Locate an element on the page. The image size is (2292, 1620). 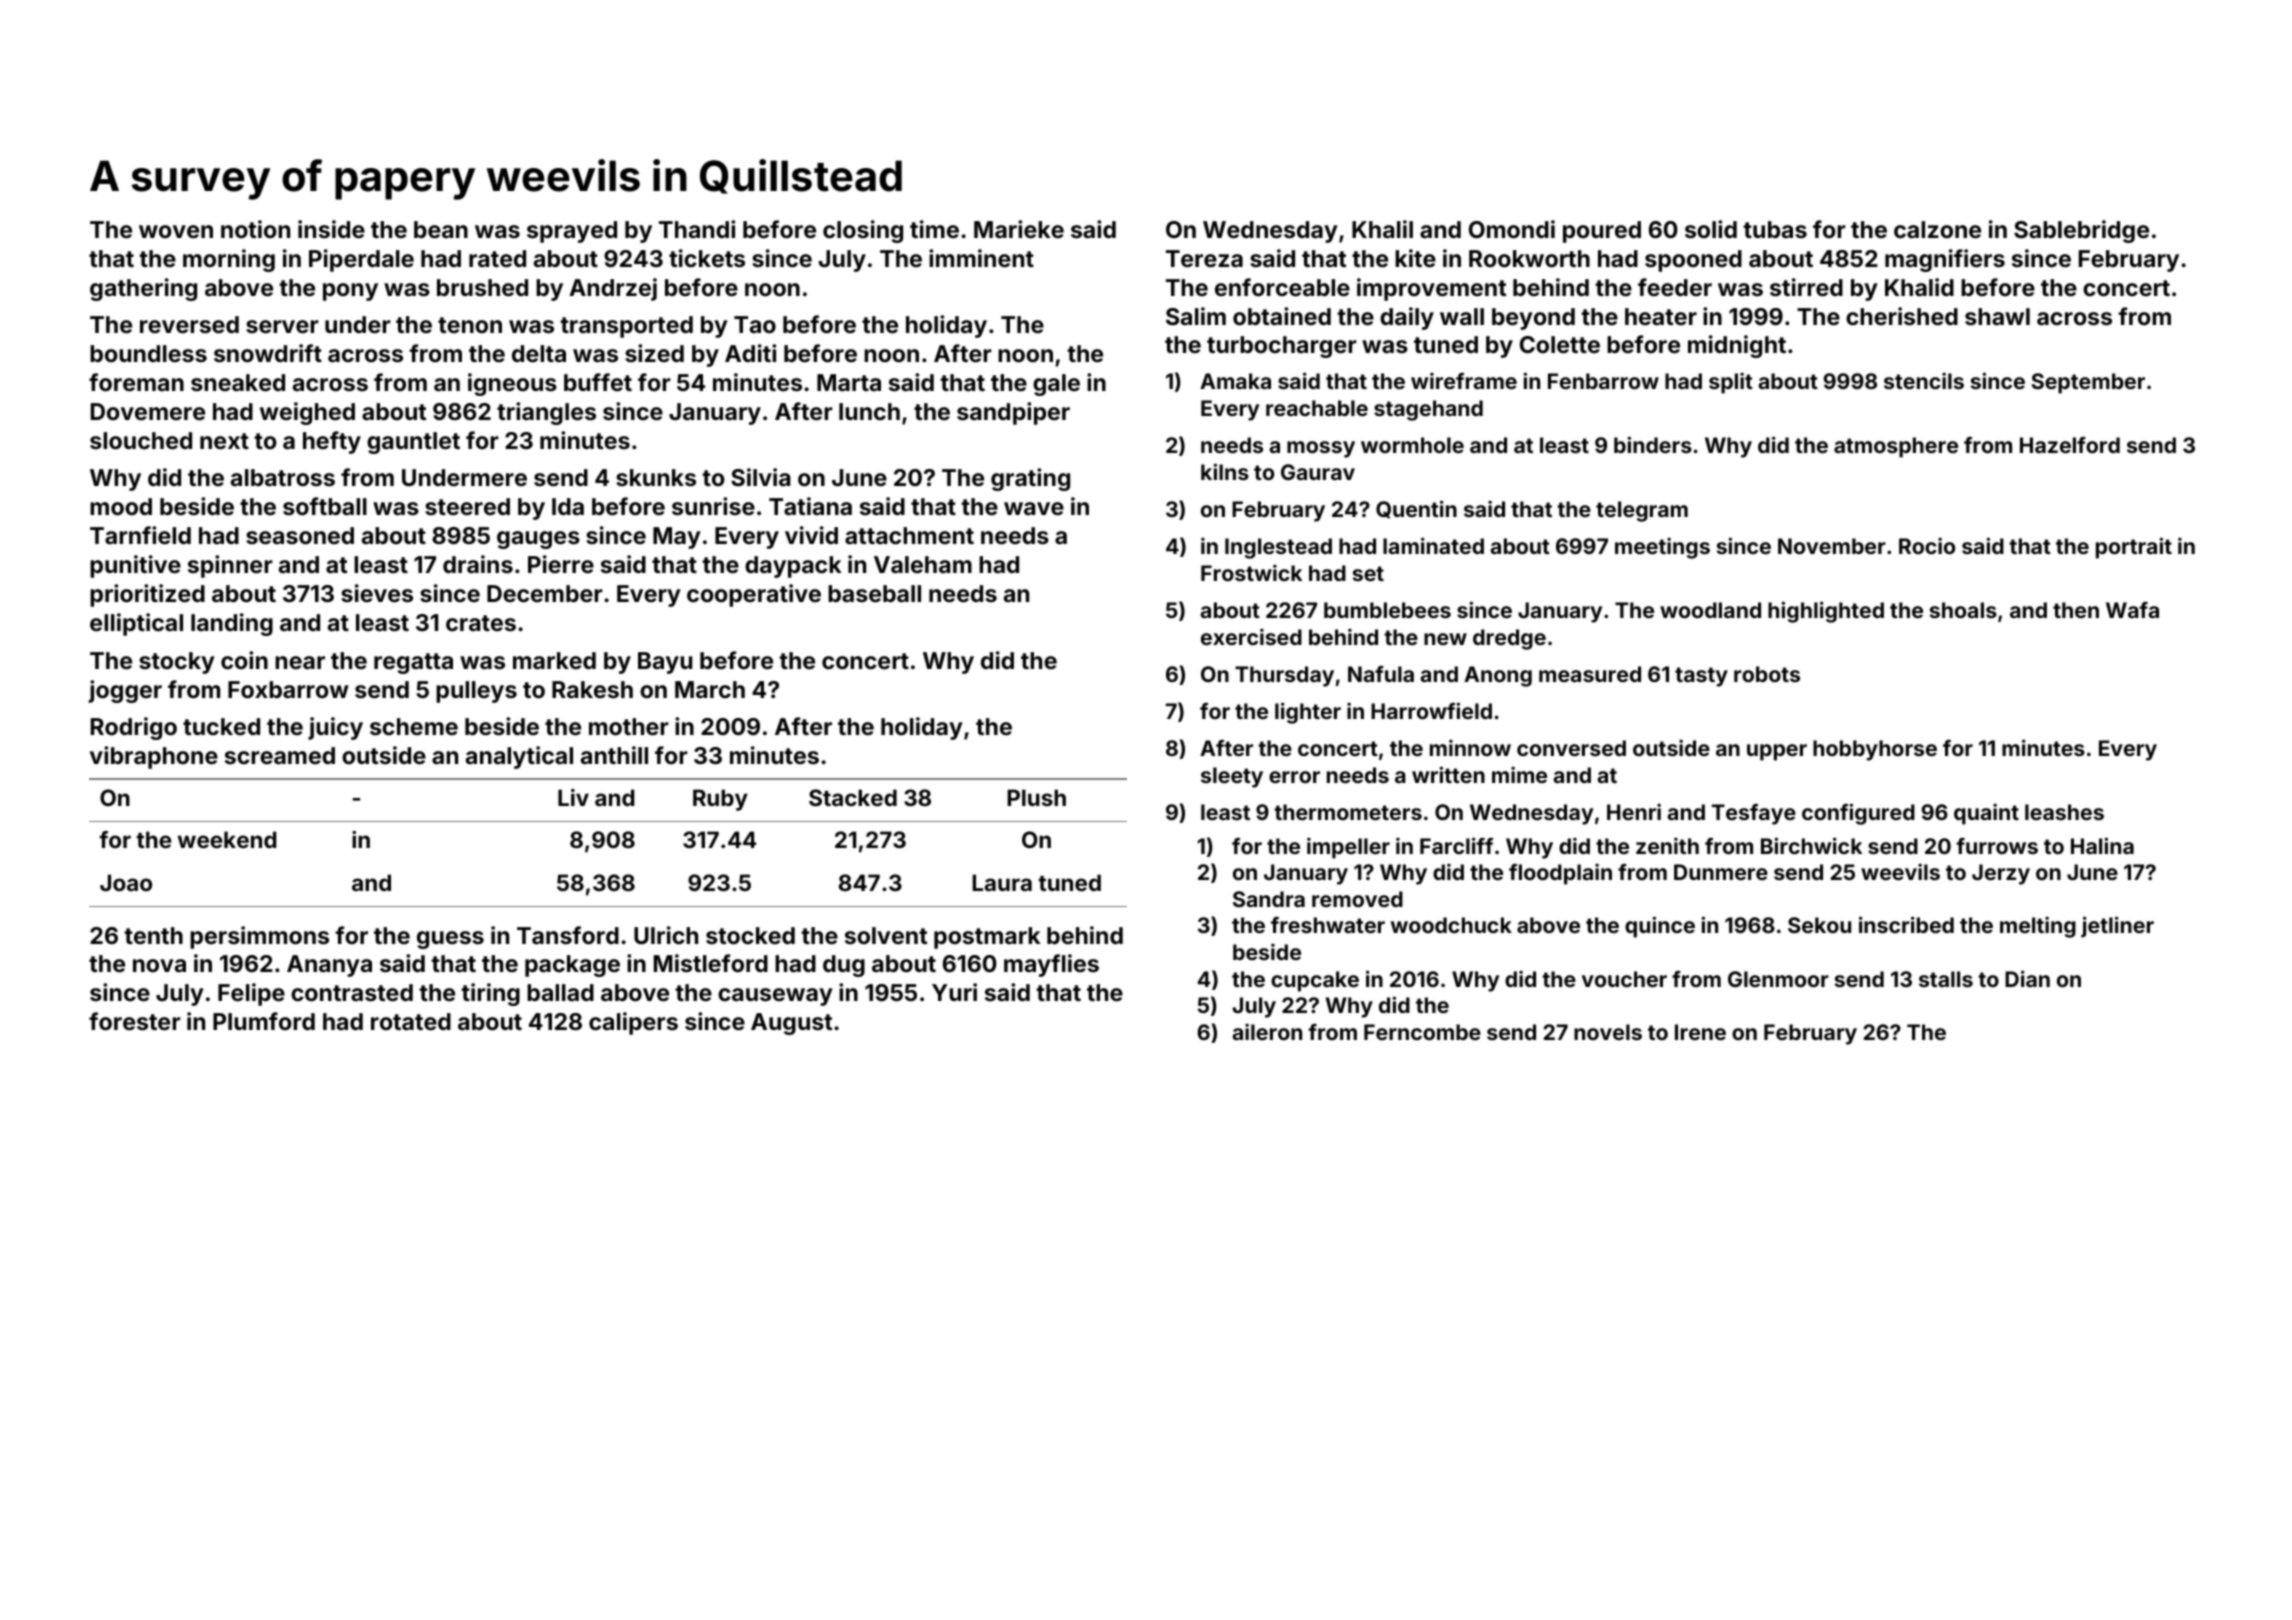
Hazelford is located at coordinates (2070, 445).
